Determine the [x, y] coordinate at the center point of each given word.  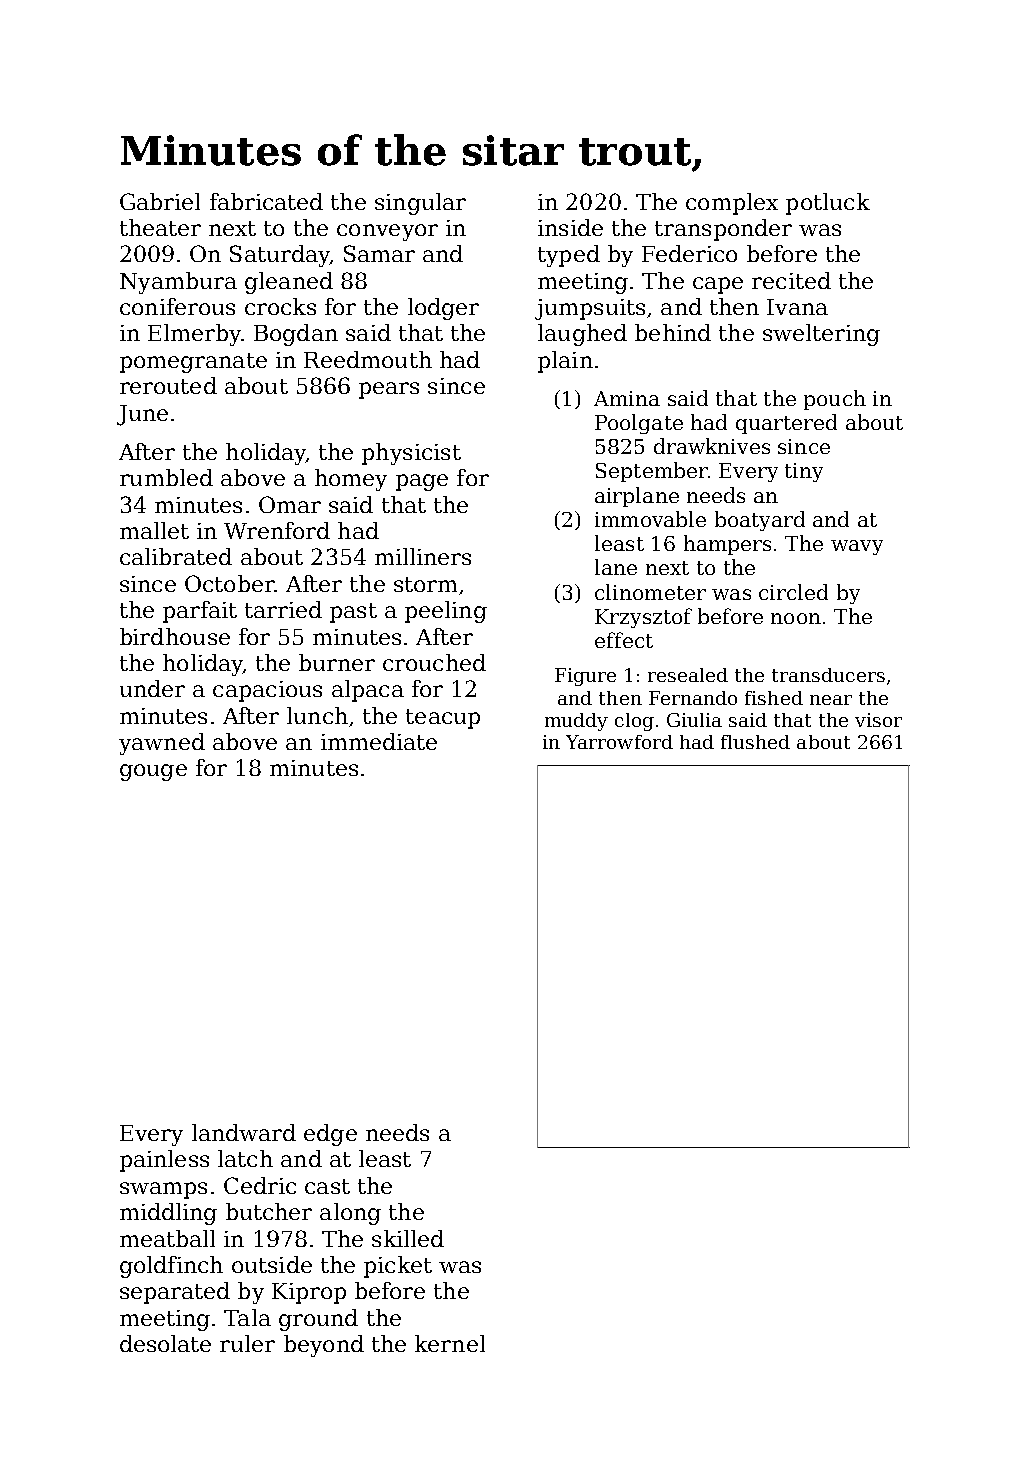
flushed [755, 742]
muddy [576, 722]
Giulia [694, 720]
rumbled [166, 477]
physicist [411, 454]
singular [420, 204]
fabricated [266, 201]
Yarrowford [619, 742]
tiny [804, 472]
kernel [450, 1343]
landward [244, 1132]
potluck [828, 204]
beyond [324, 1346]
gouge [153, 772]
